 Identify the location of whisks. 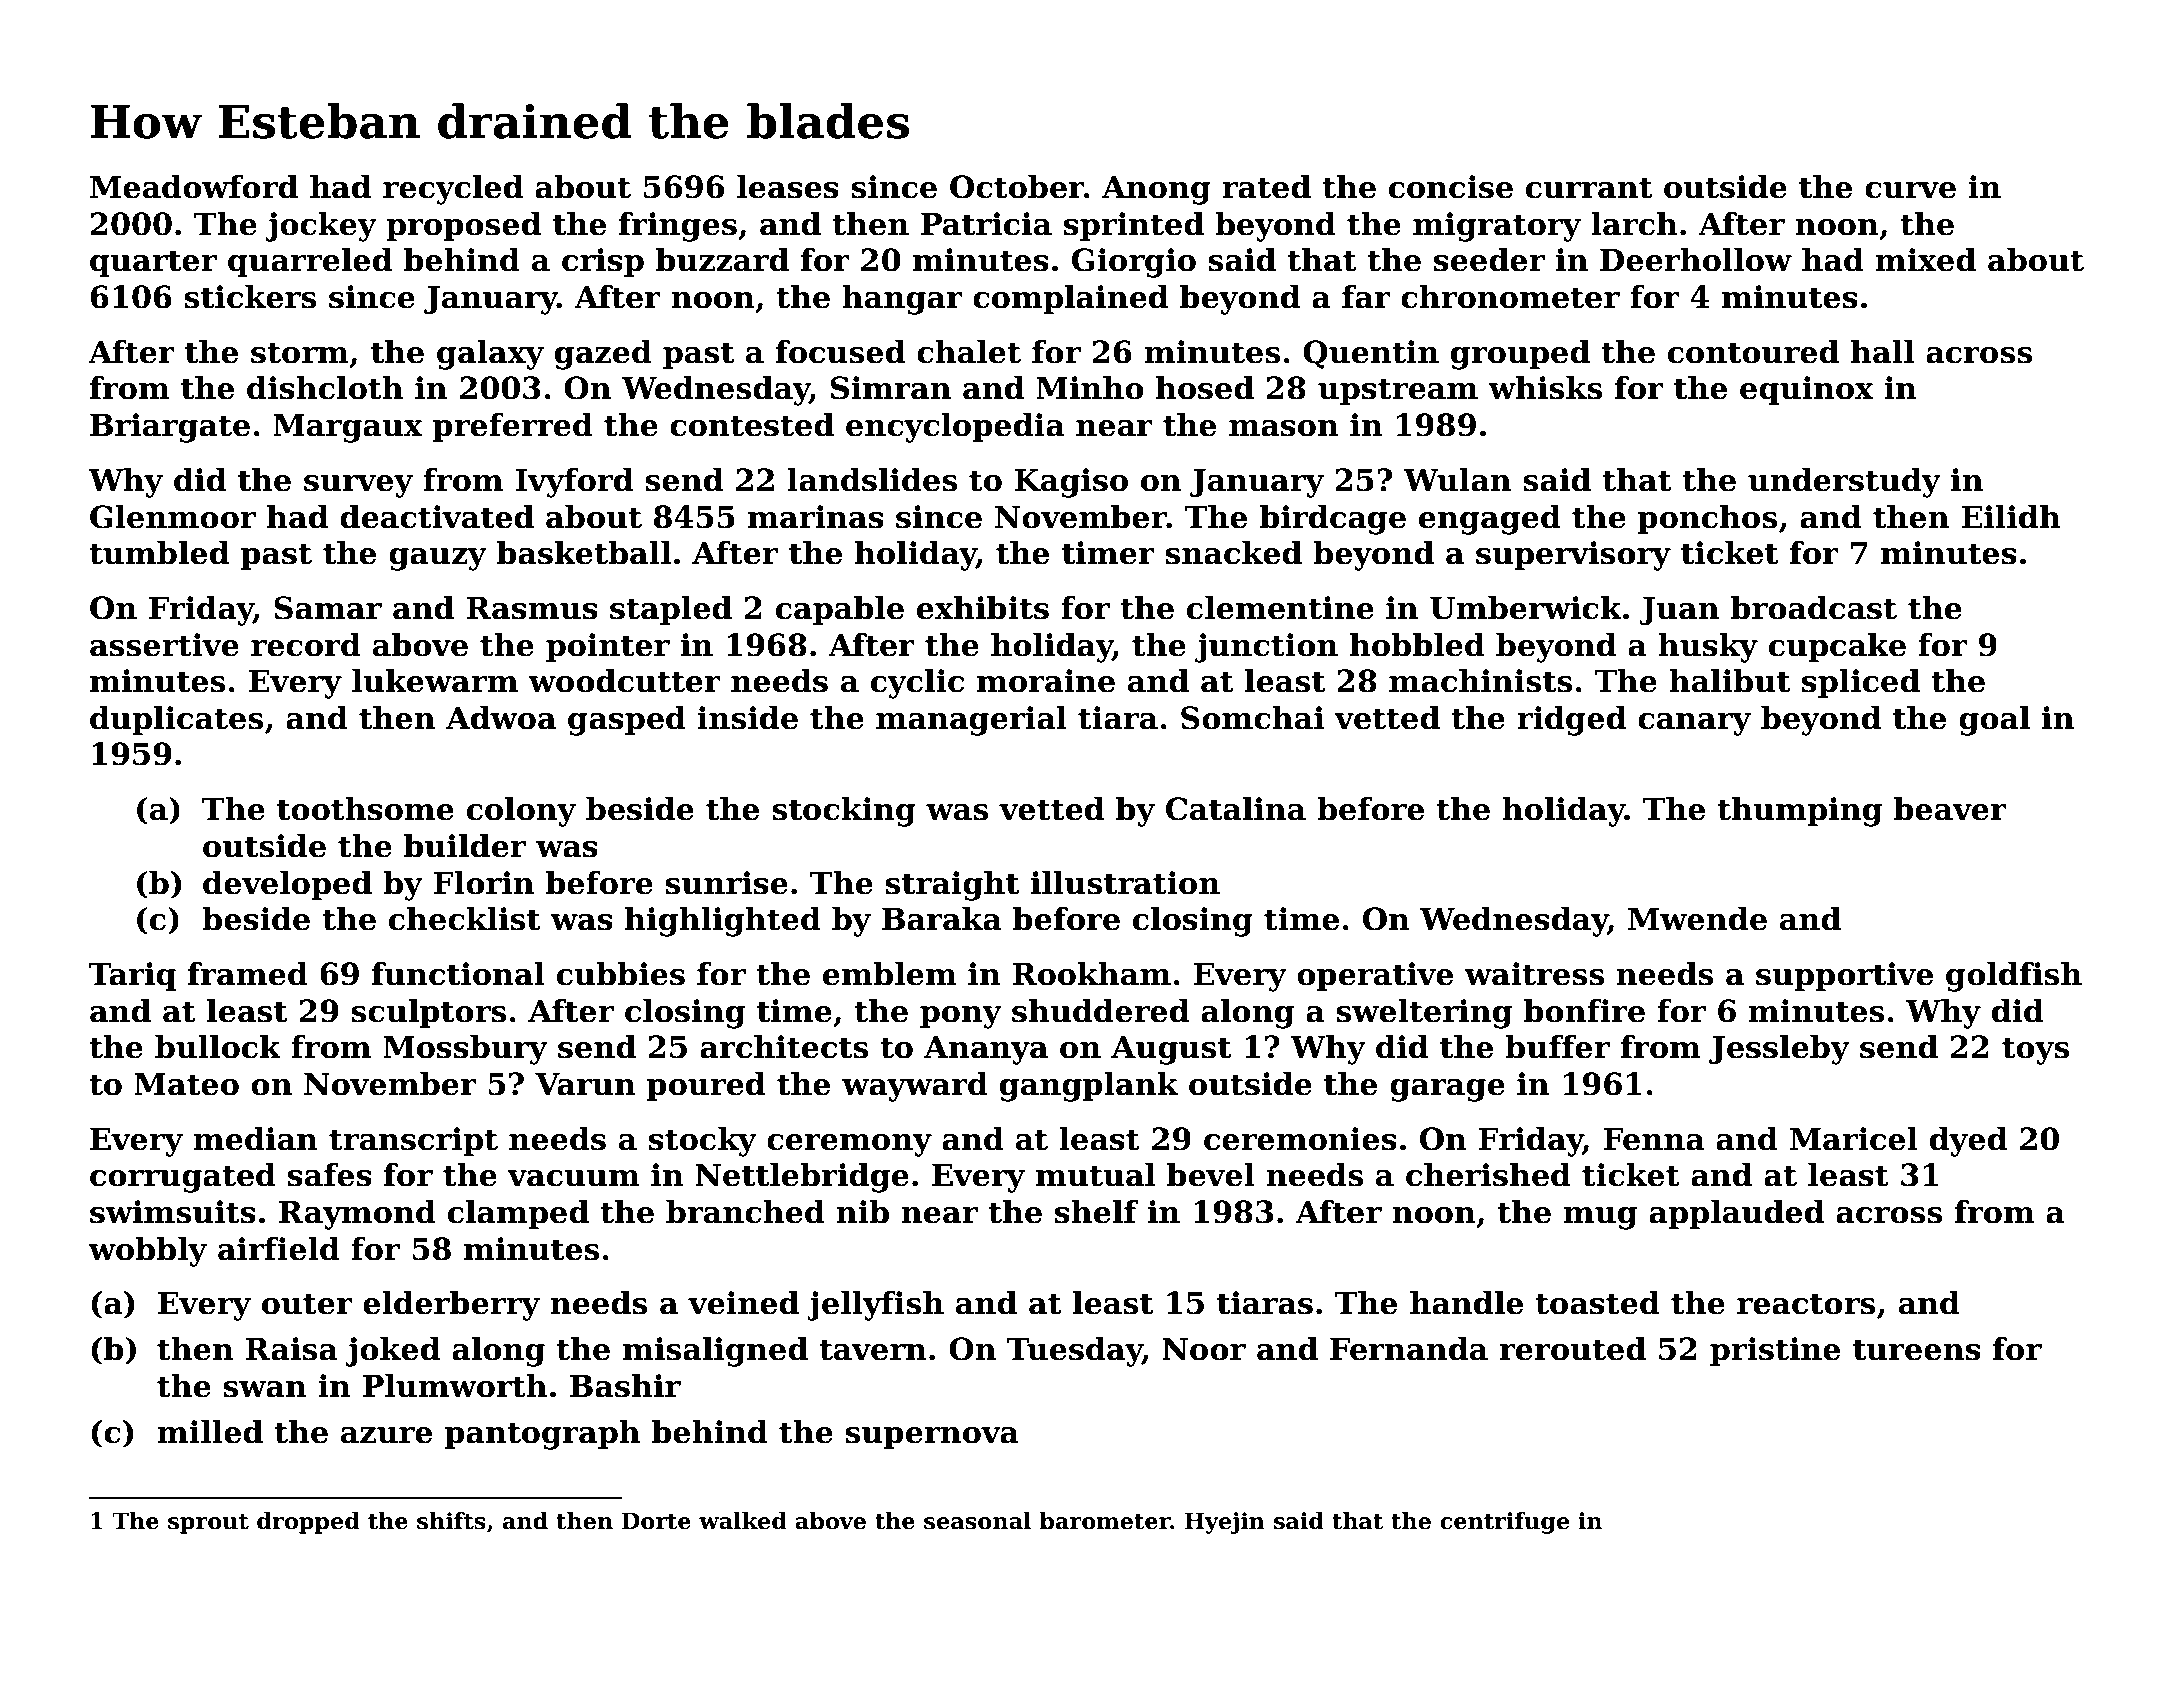
(1545, 388).
